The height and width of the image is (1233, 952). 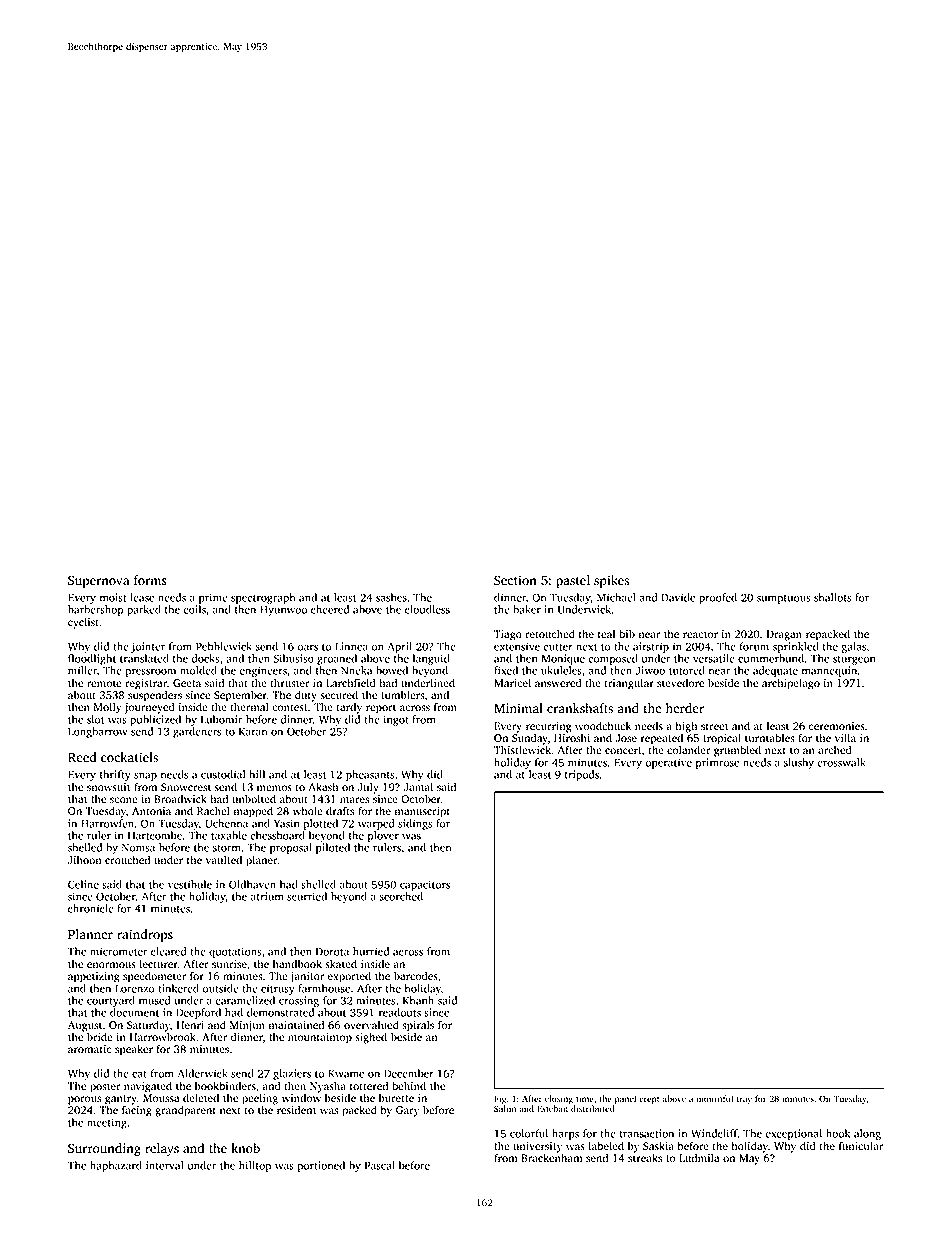 What do you see at coordinates (854, 660) in the image?
I see `sturgeon` at bounding box center [854, 660].
